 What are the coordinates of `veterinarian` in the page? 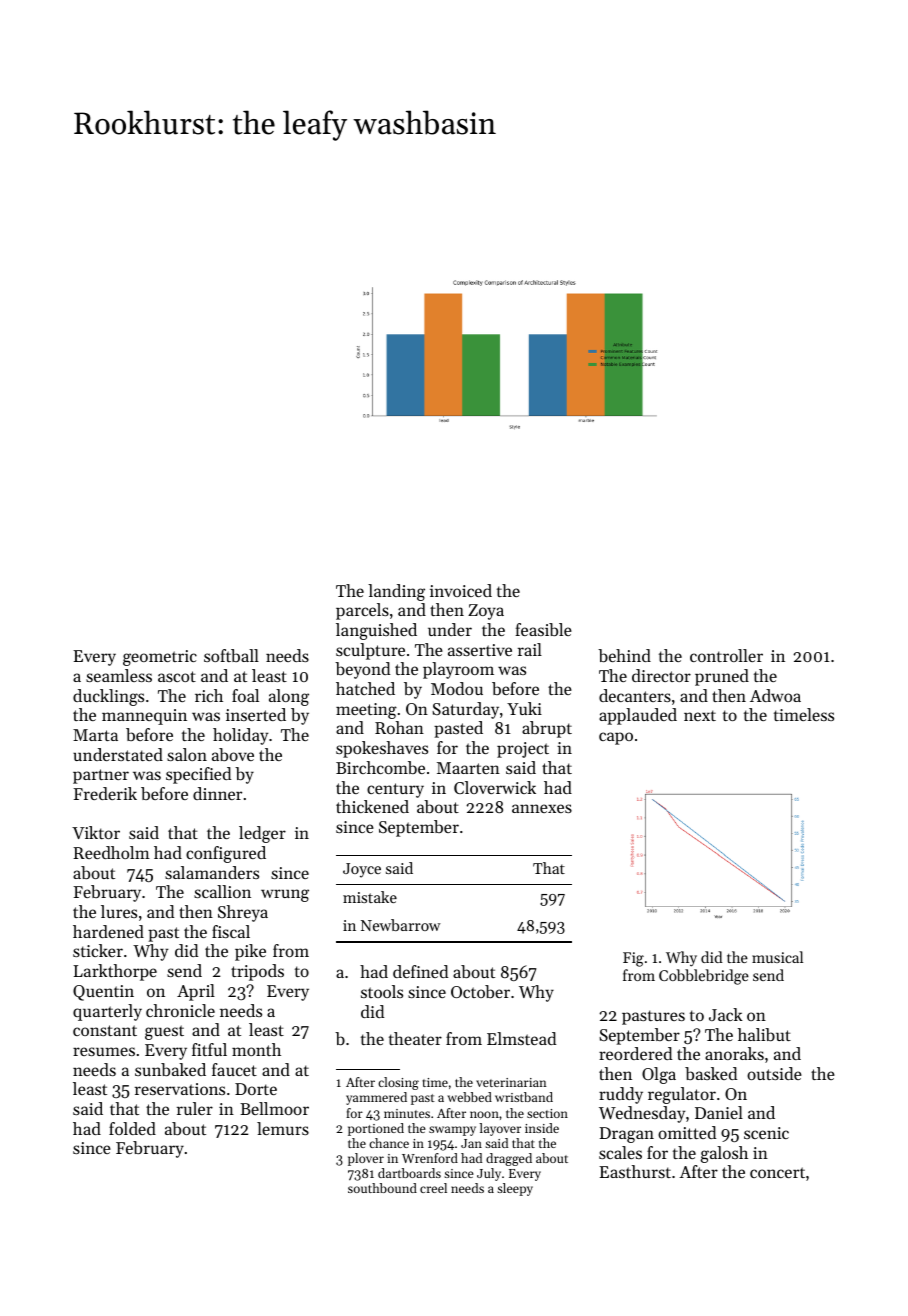 It's located at (511, 1082).
